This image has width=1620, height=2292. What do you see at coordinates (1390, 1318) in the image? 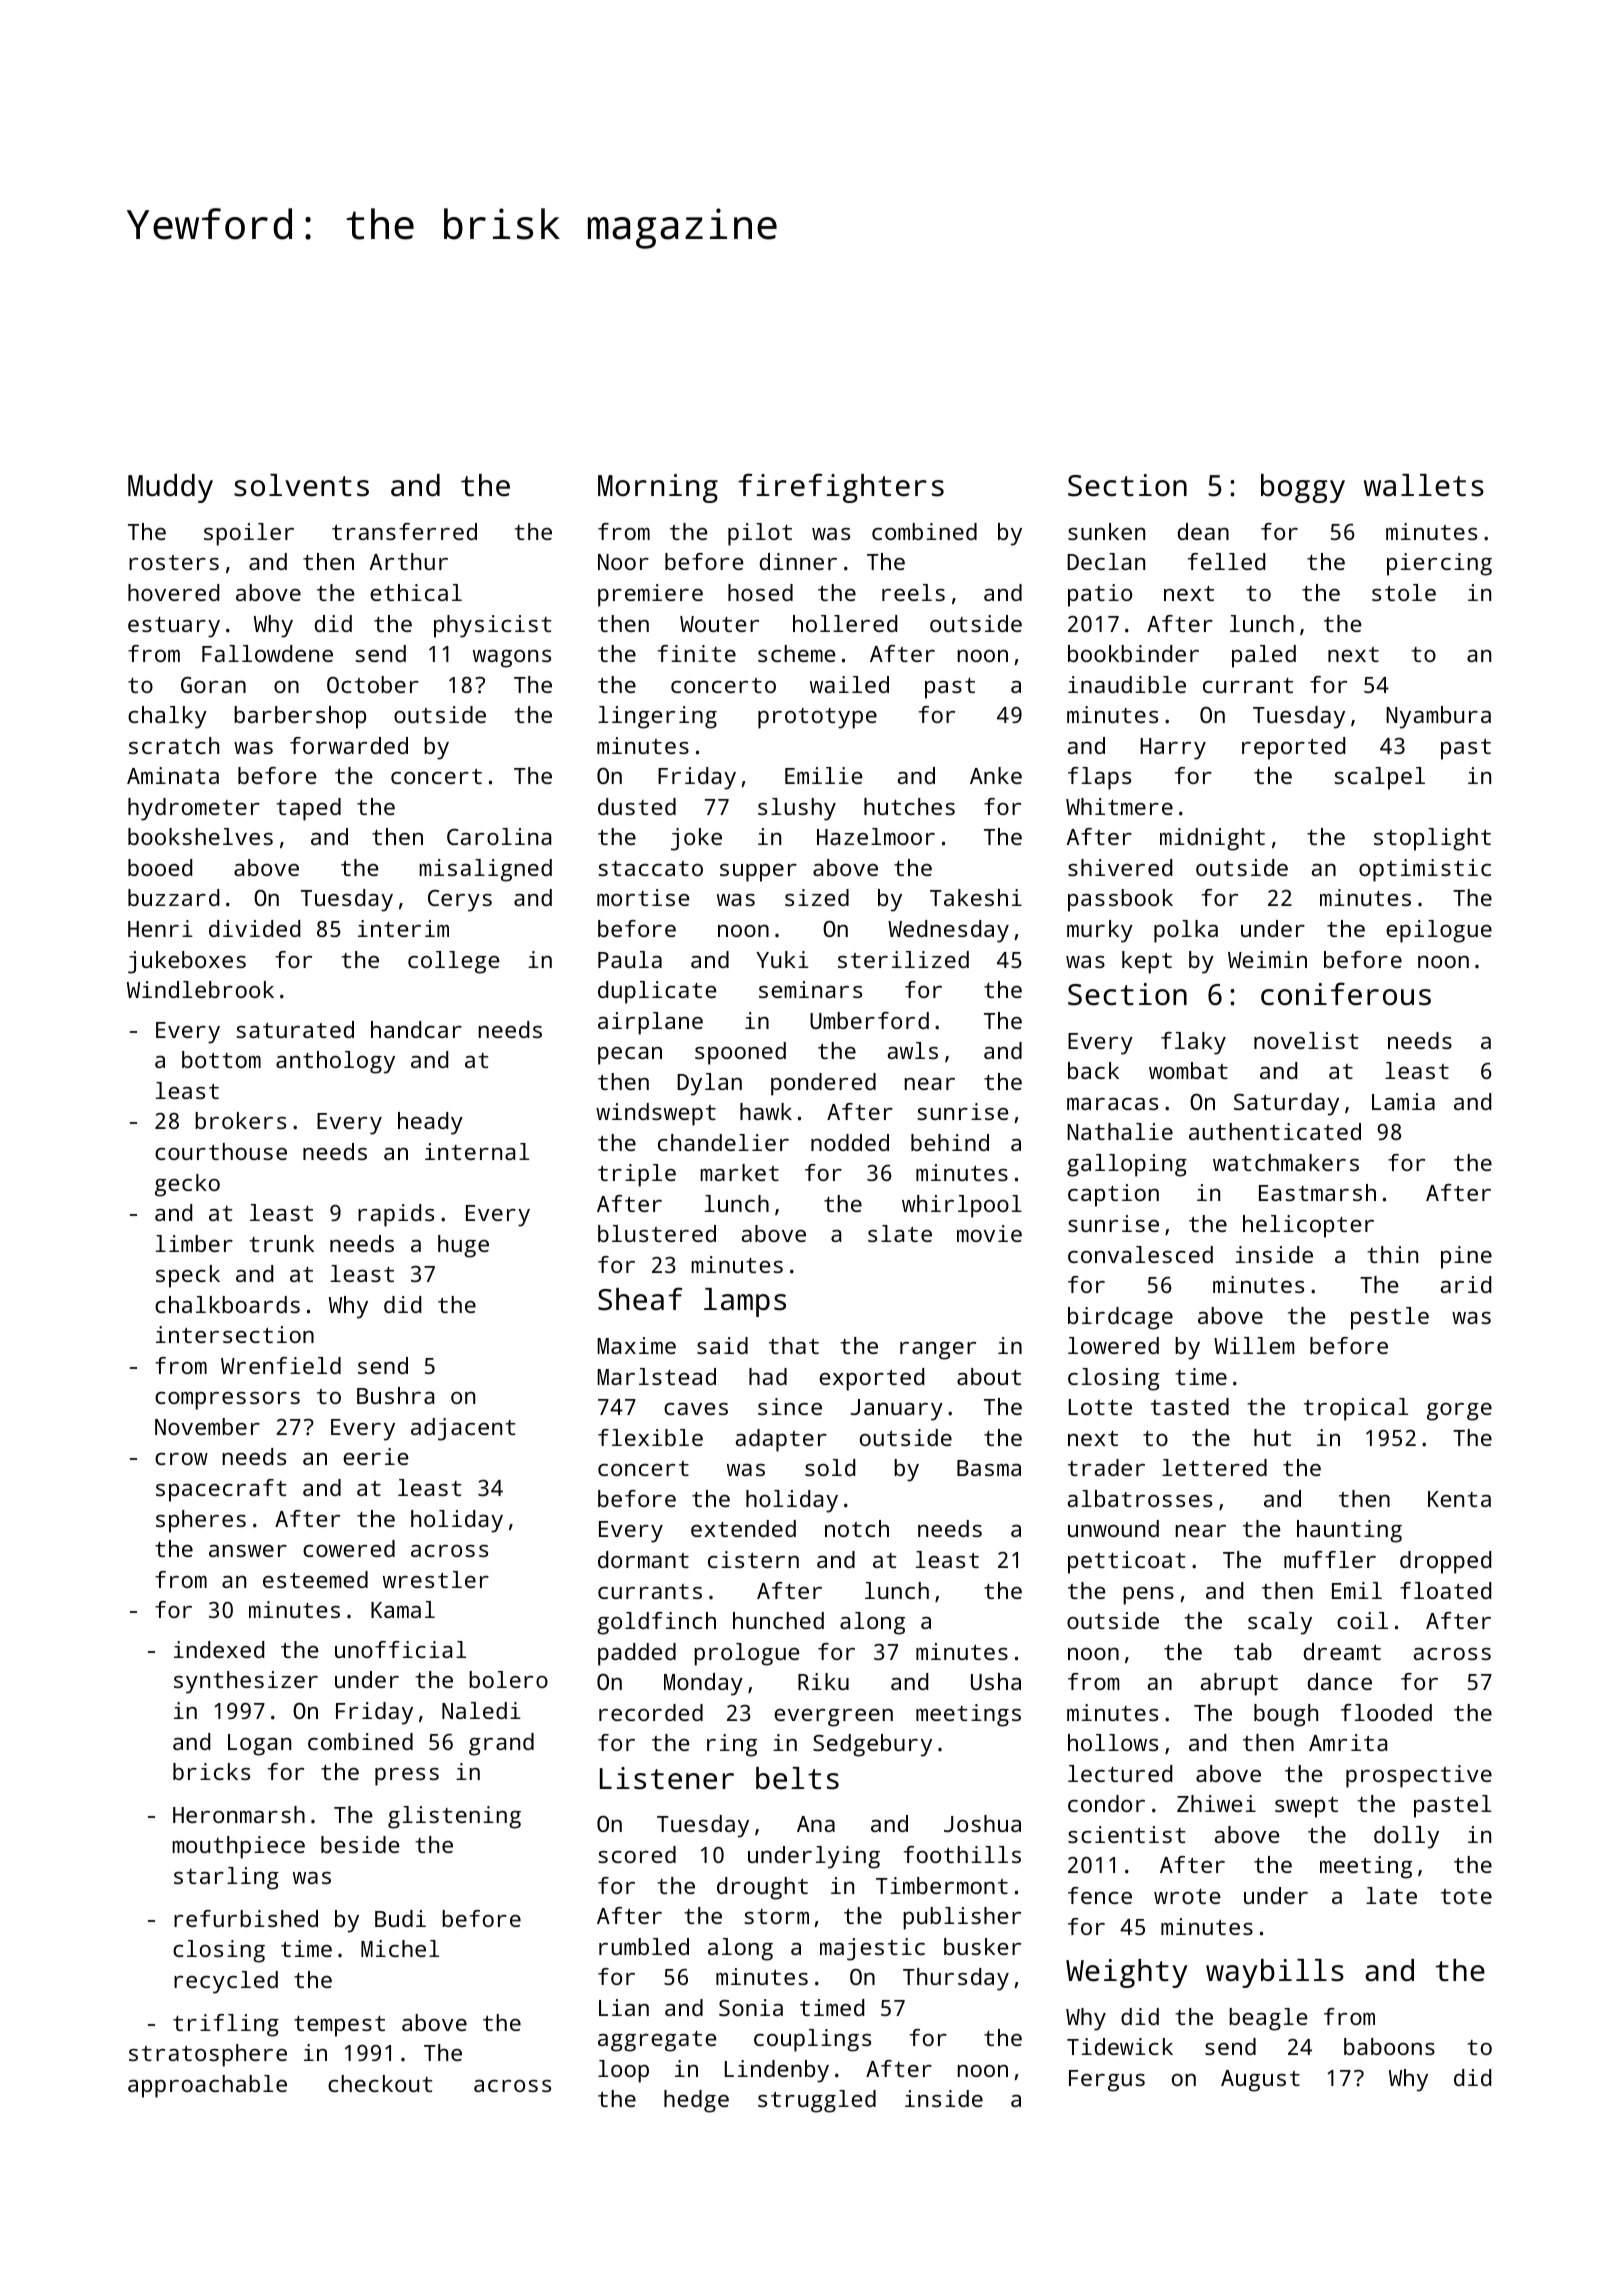
I see `pestle` at bounding box center [1390, 1318].
